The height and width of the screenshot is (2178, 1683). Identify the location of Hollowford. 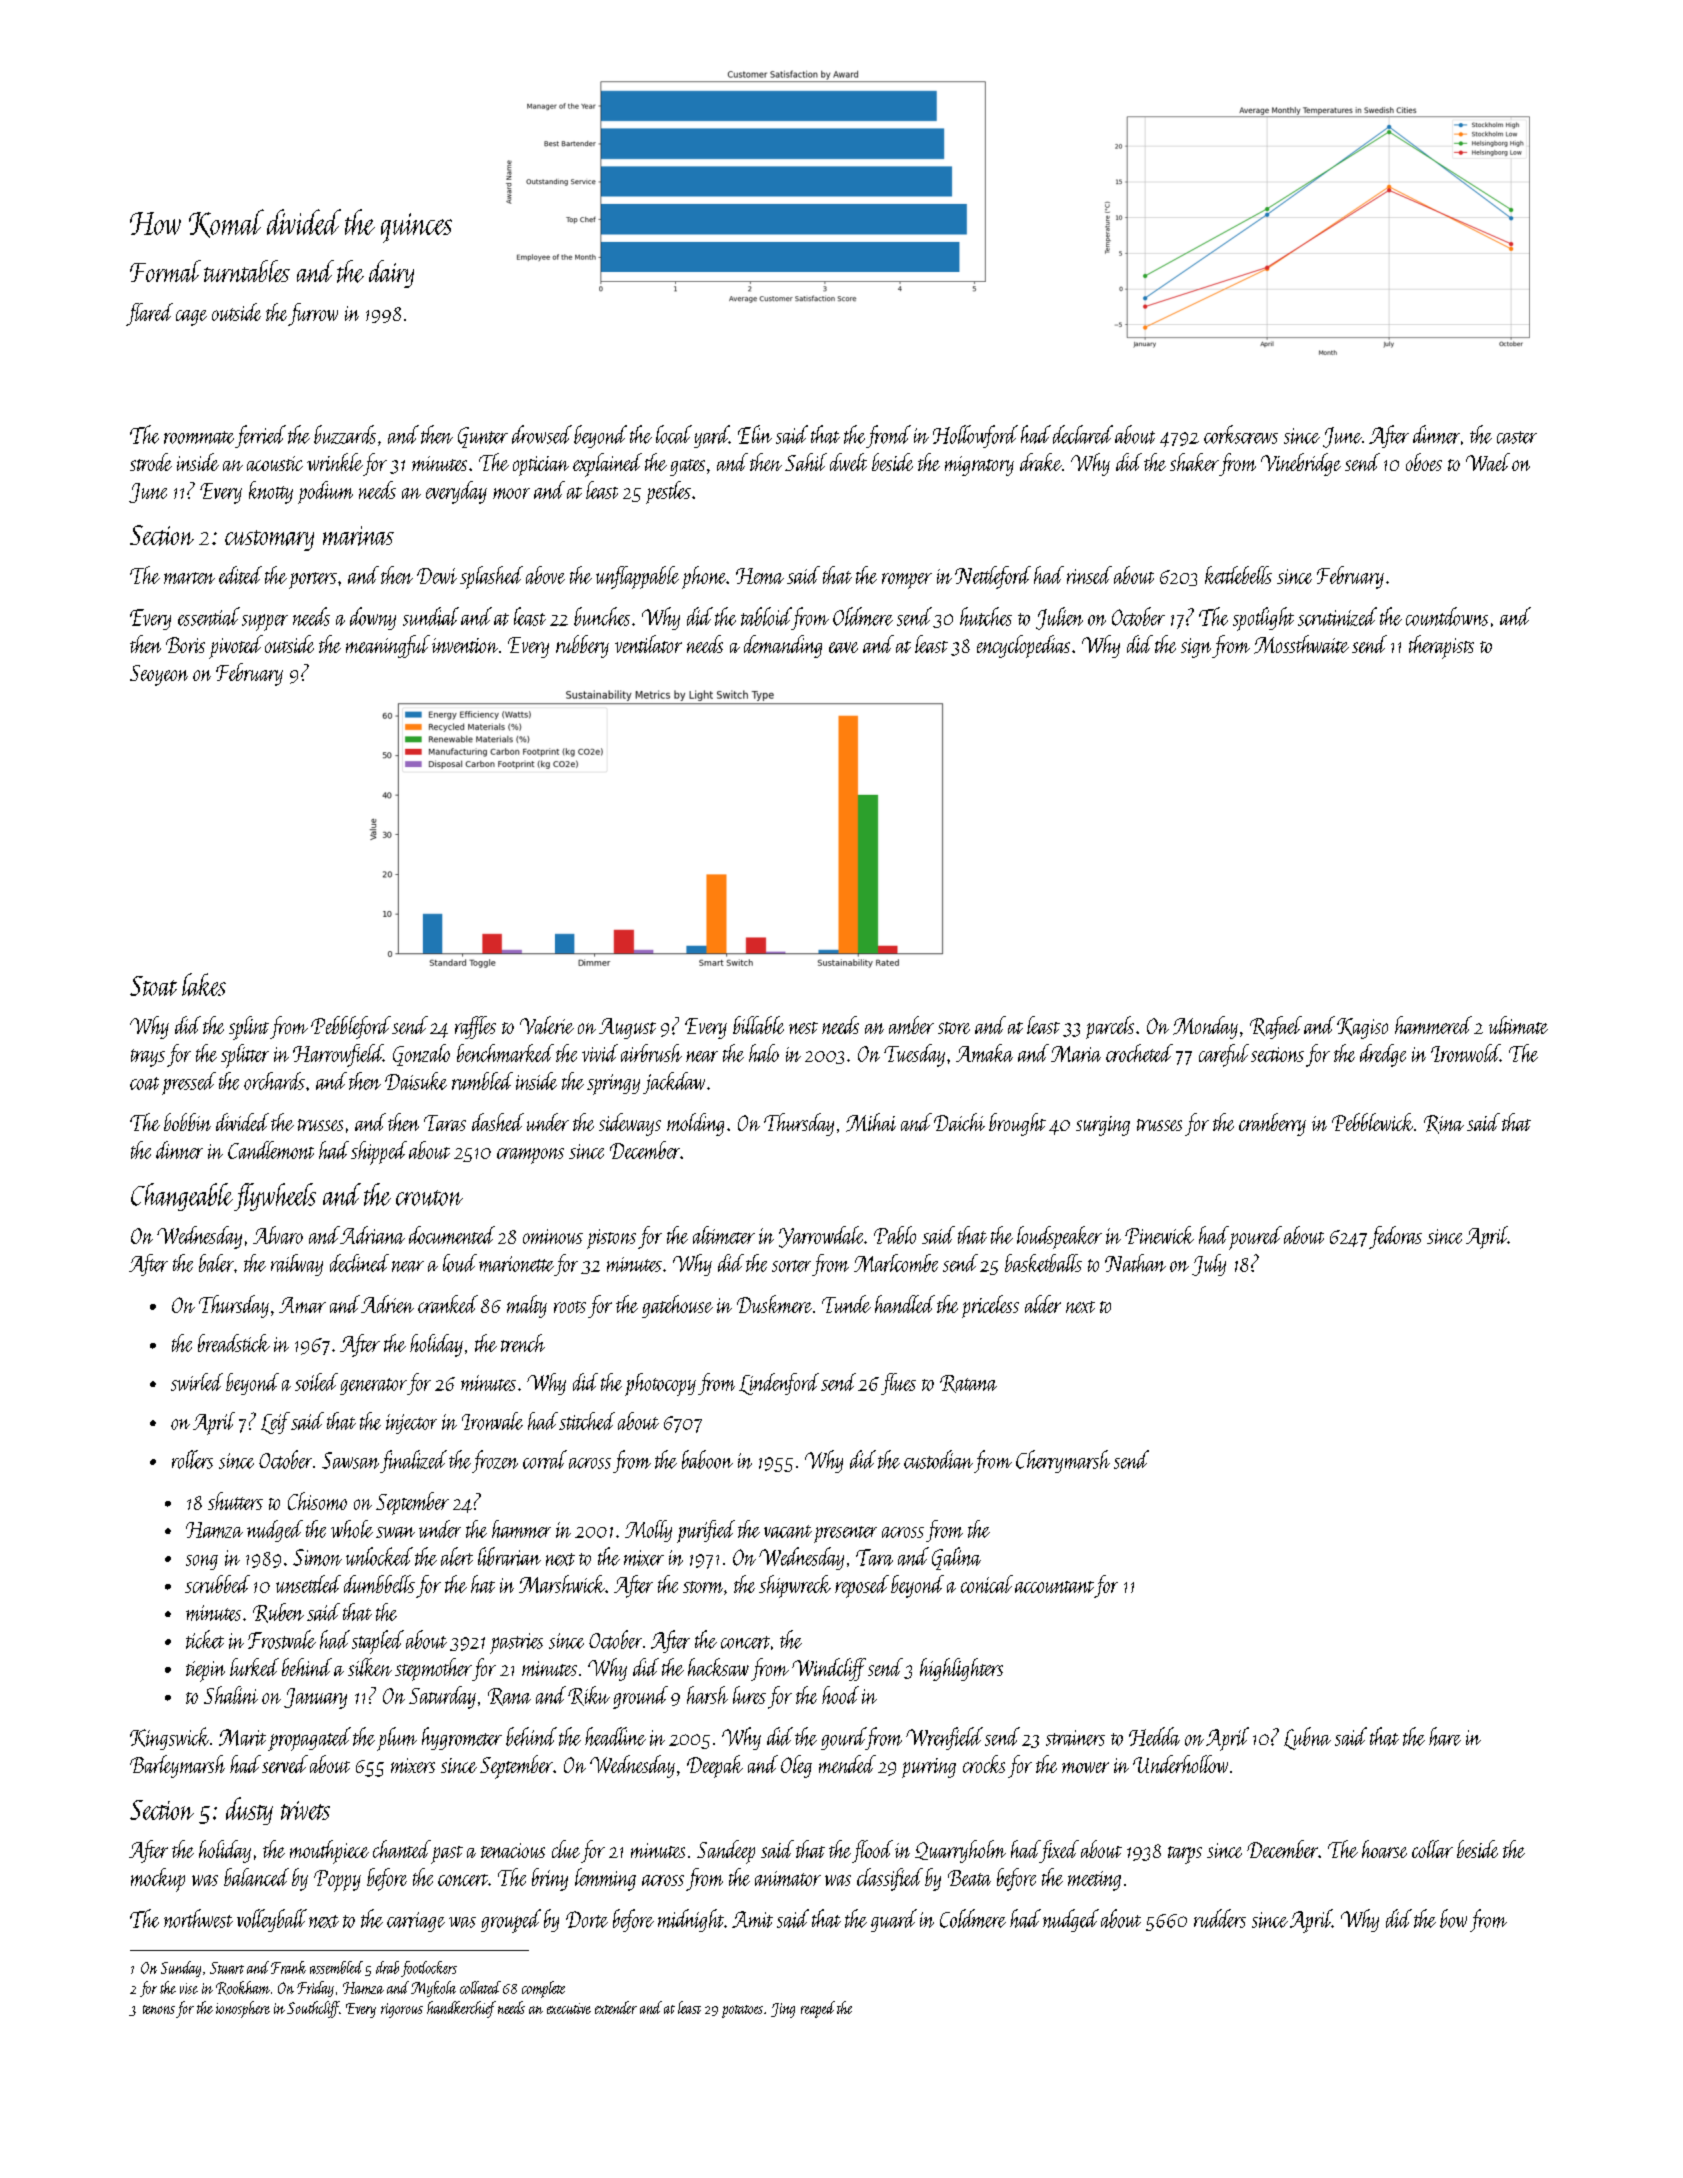
(975, 436).
